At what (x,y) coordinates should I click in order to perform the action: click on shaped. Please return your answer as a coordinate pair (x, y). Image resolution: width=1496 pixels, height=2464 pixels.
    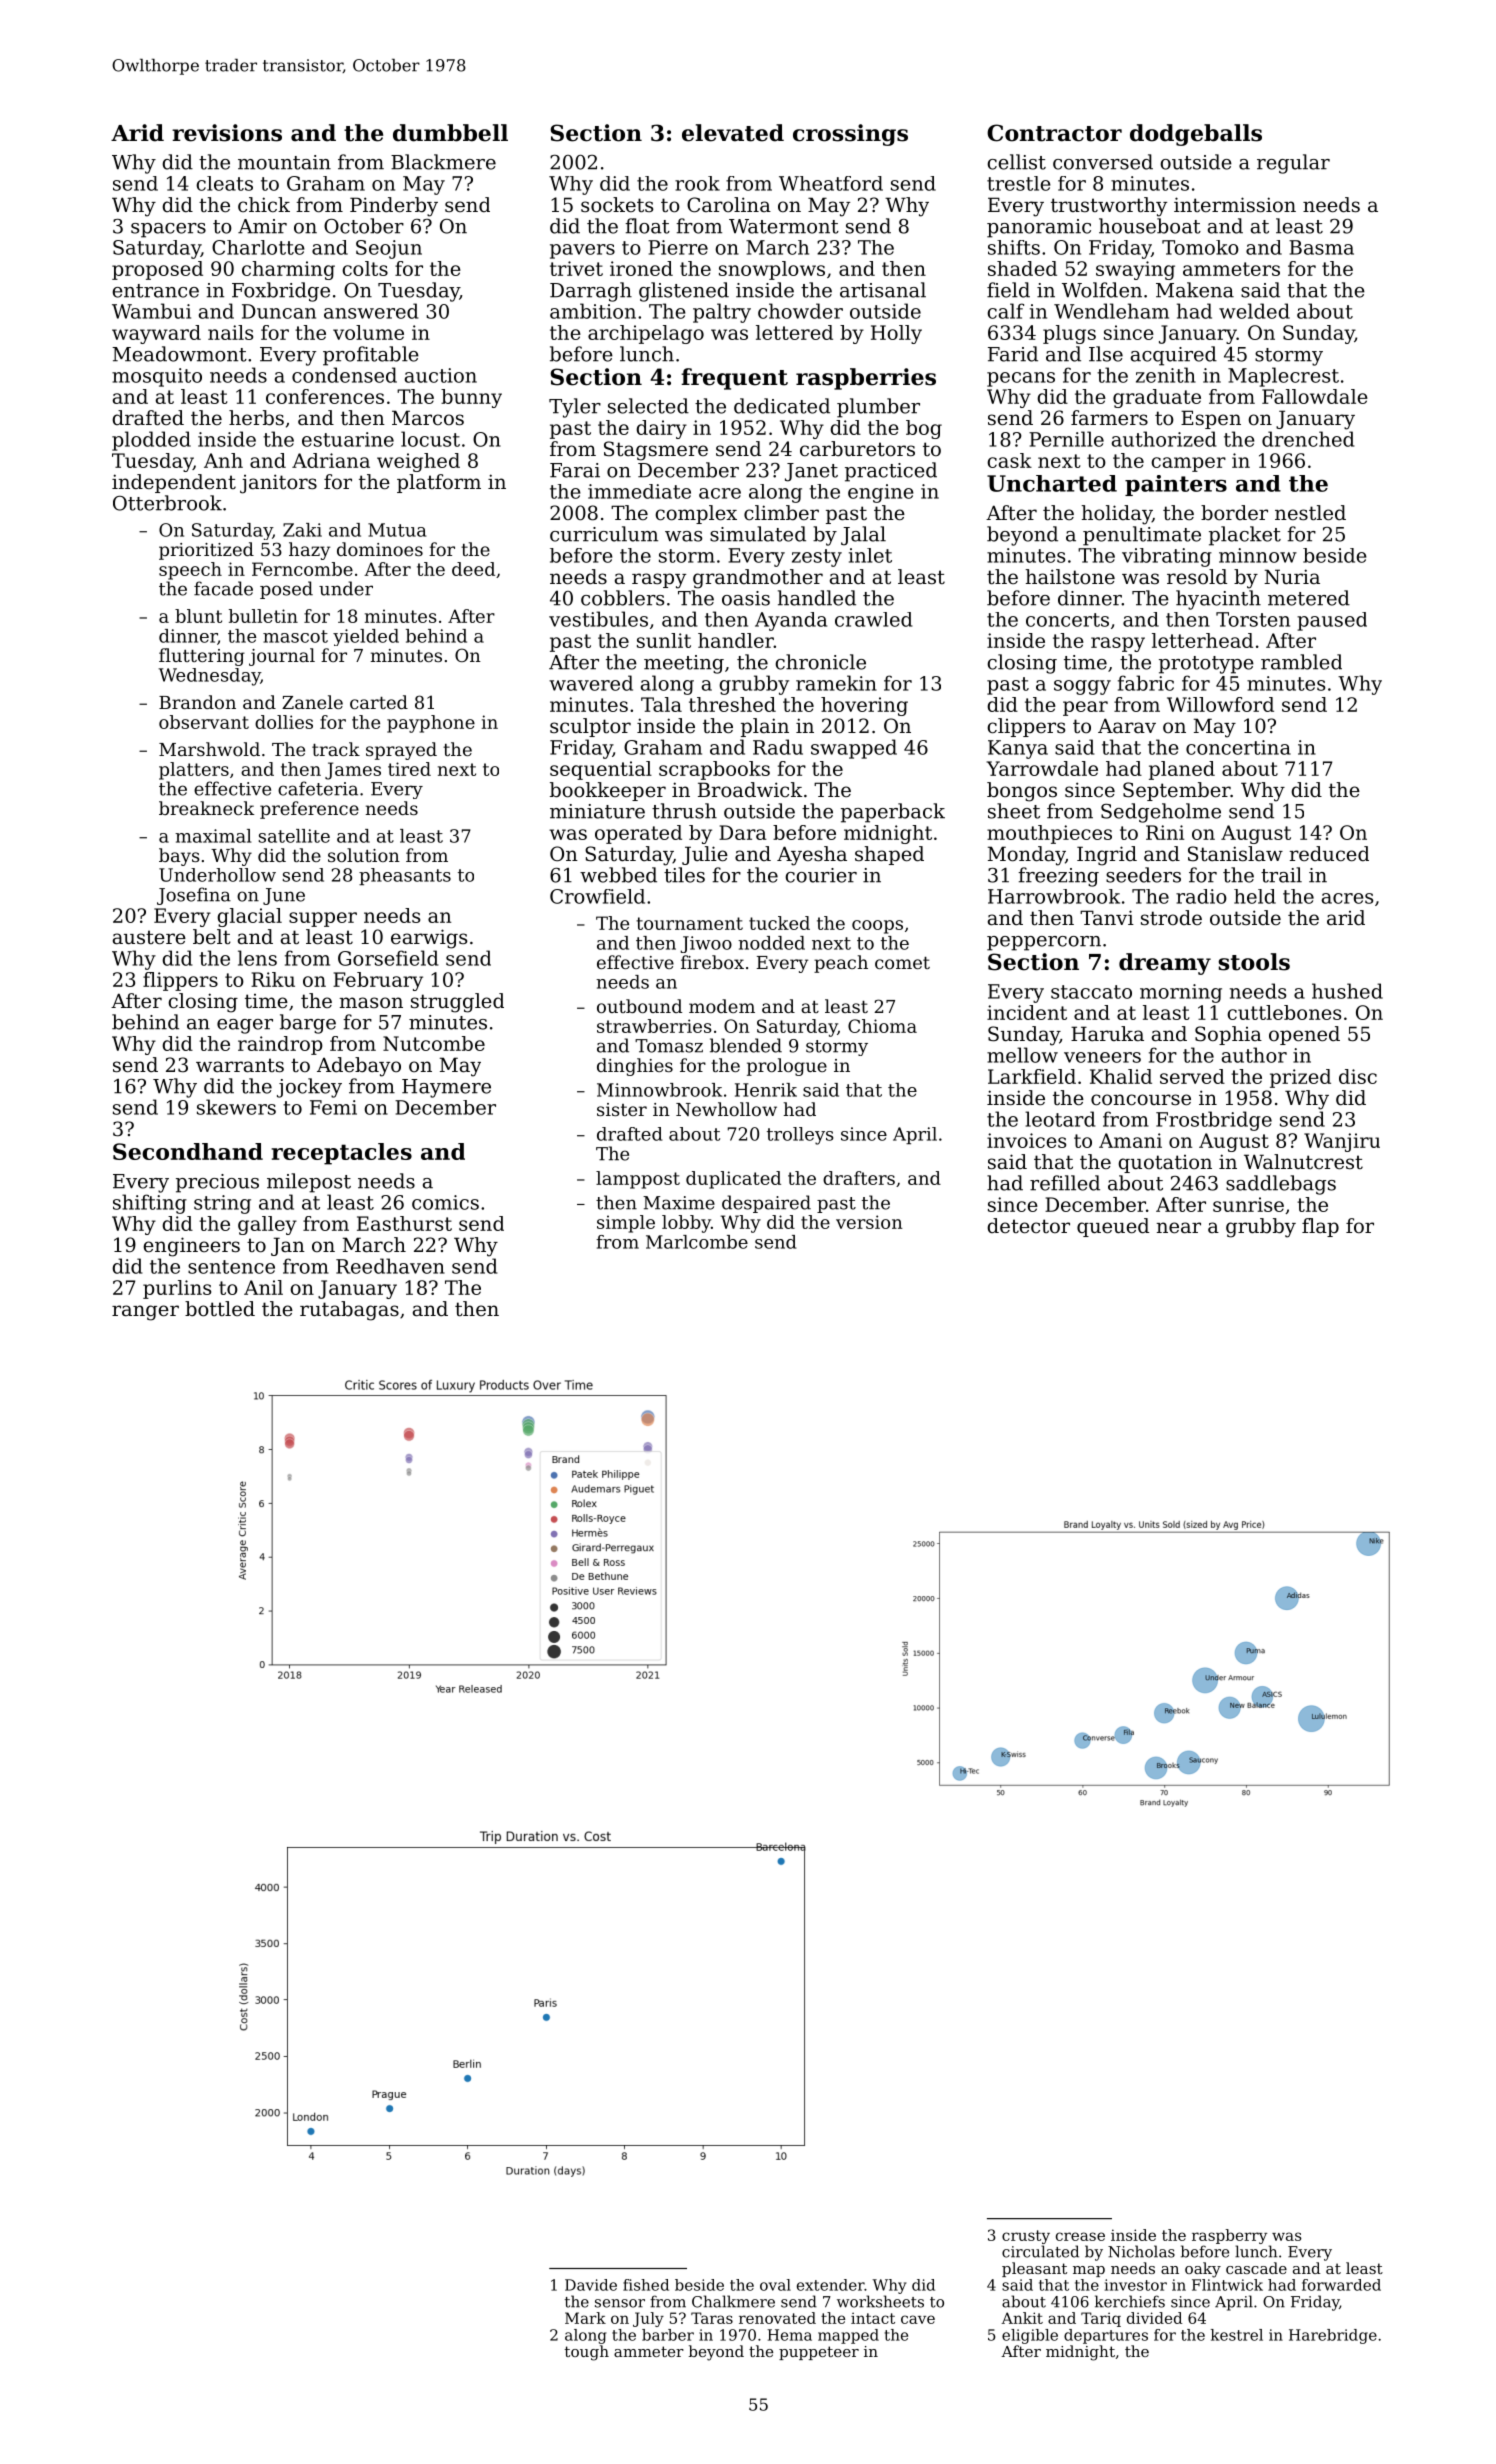
    Looking at the image, I should click on (889, 855).
